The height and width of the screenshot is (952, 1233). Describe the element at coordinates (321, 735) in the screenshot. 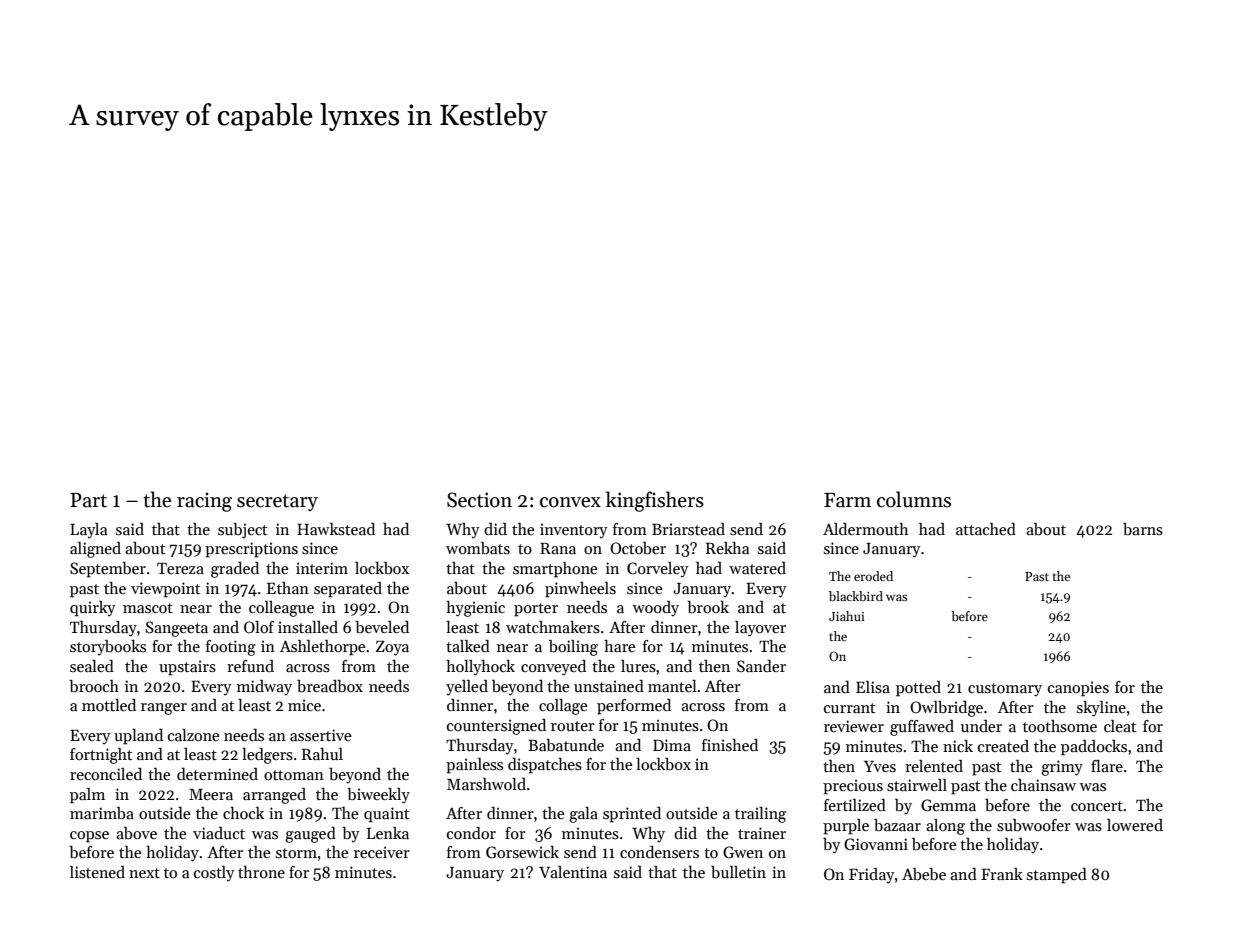

I see `assertive` at that location.
